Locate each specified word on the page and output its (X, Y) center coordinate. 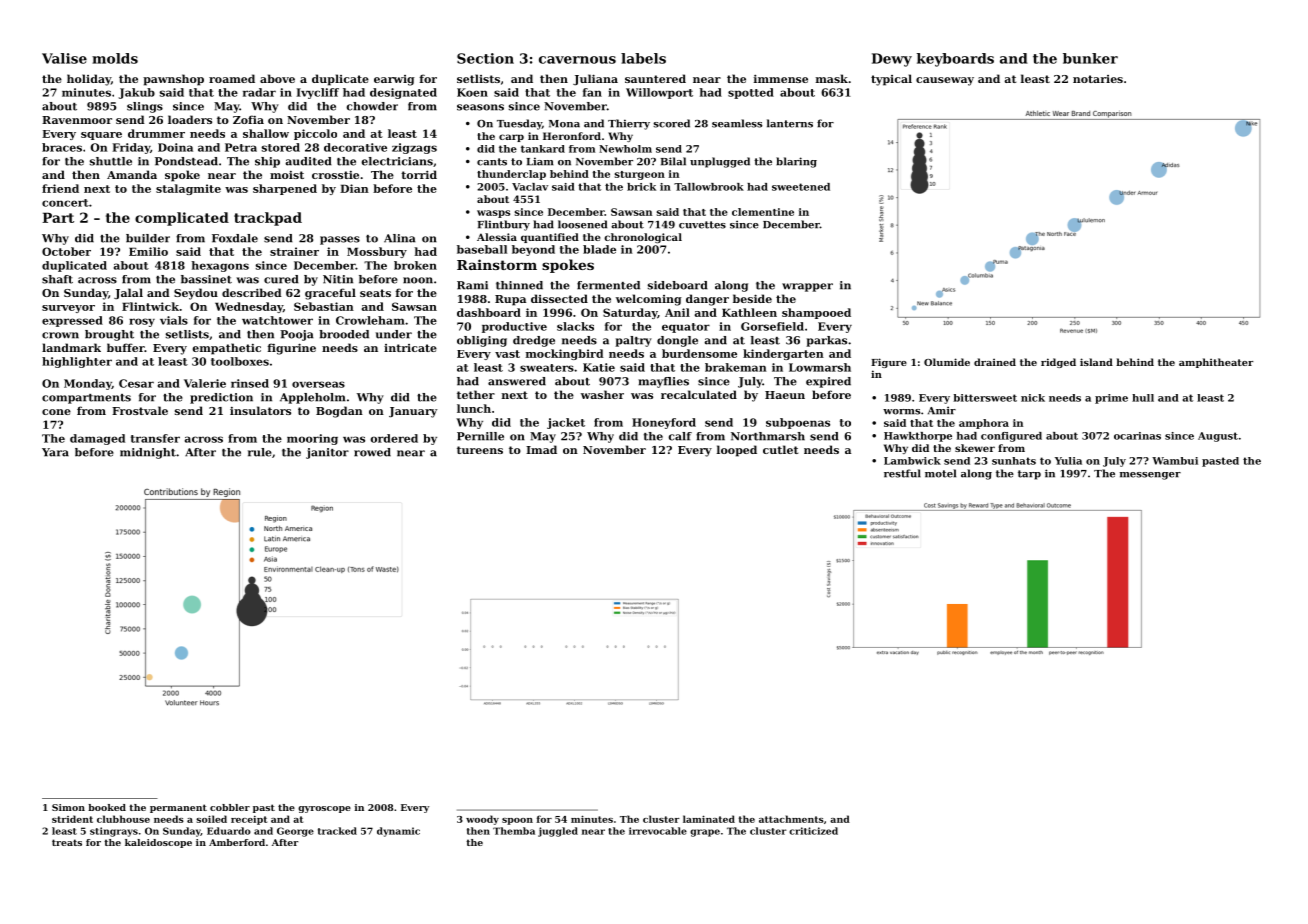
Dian (354, 188)
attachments (791, 819)
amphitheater (1216, 363)
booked (107, 807)
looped (737, 451)
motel (940, 473)
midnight (148, 453)
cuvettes (702, 225)
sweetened (801, 187)
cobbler (230, 807)
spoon (517, 821)
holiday (89, 80)
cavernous (577, 60)
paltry (633, 341)
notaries (1098, 79)
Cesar (136, 383)
